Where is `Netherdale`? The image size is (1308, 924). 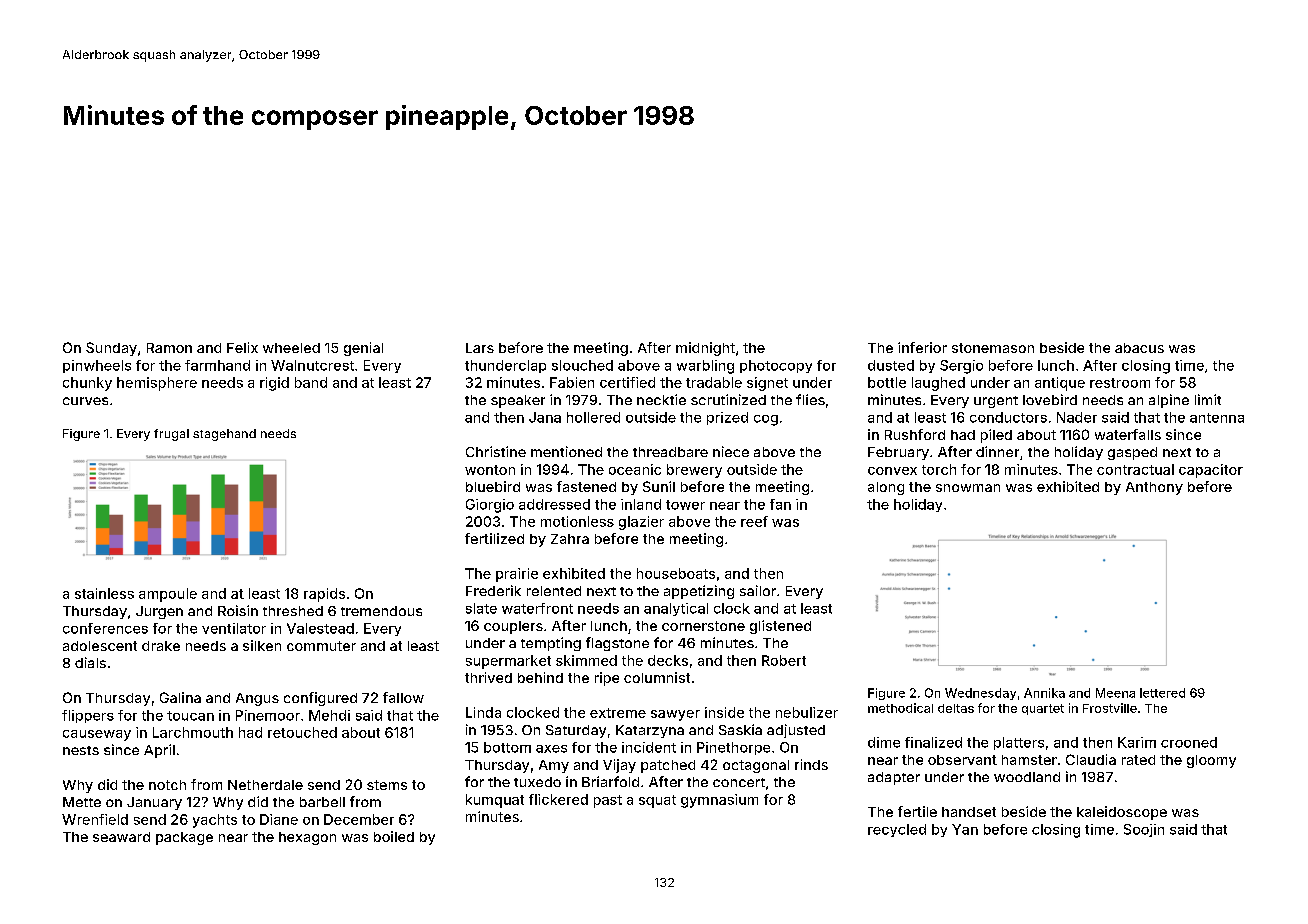
Netherdale is located at coordinates (265, 785).
